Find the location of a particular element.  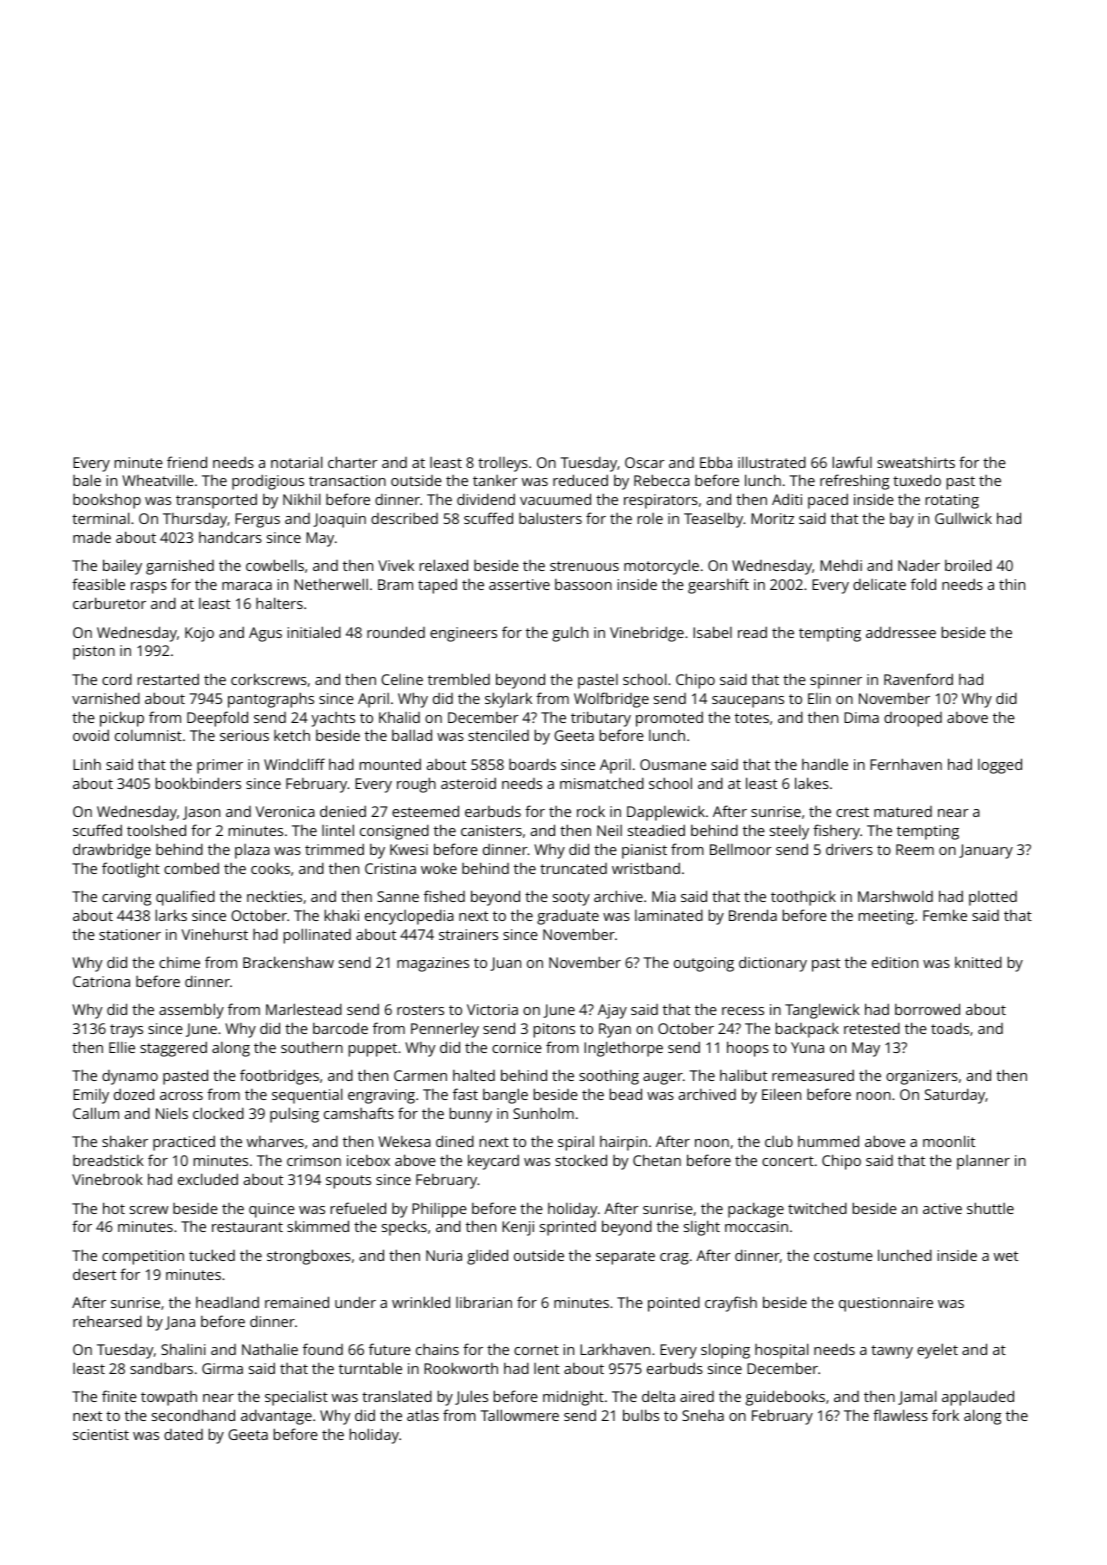

drawbridge is located at coordinates (112, 851).
